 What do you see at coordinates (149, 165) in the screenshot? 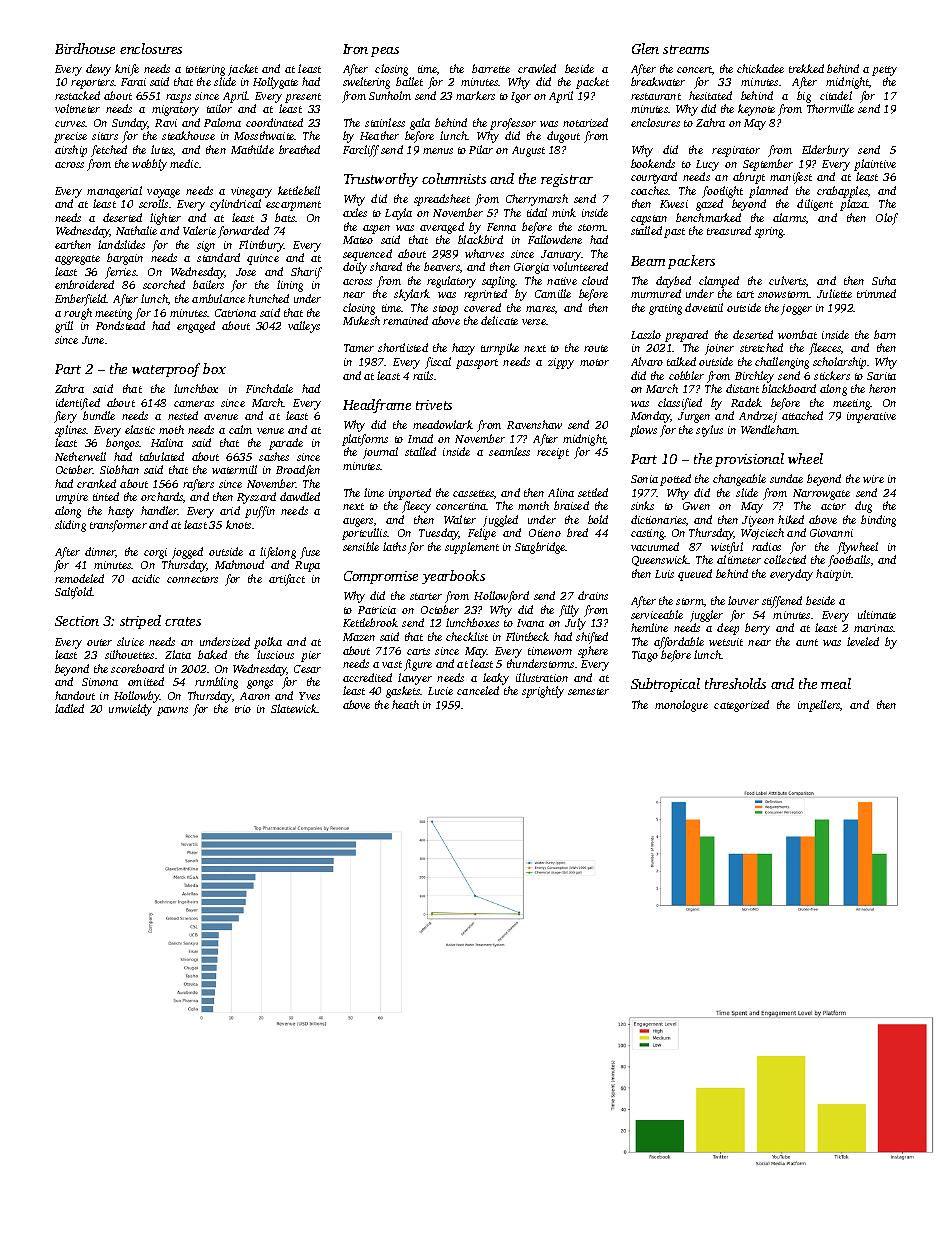
I see `wobbly` at bounding box center [149, 165].
